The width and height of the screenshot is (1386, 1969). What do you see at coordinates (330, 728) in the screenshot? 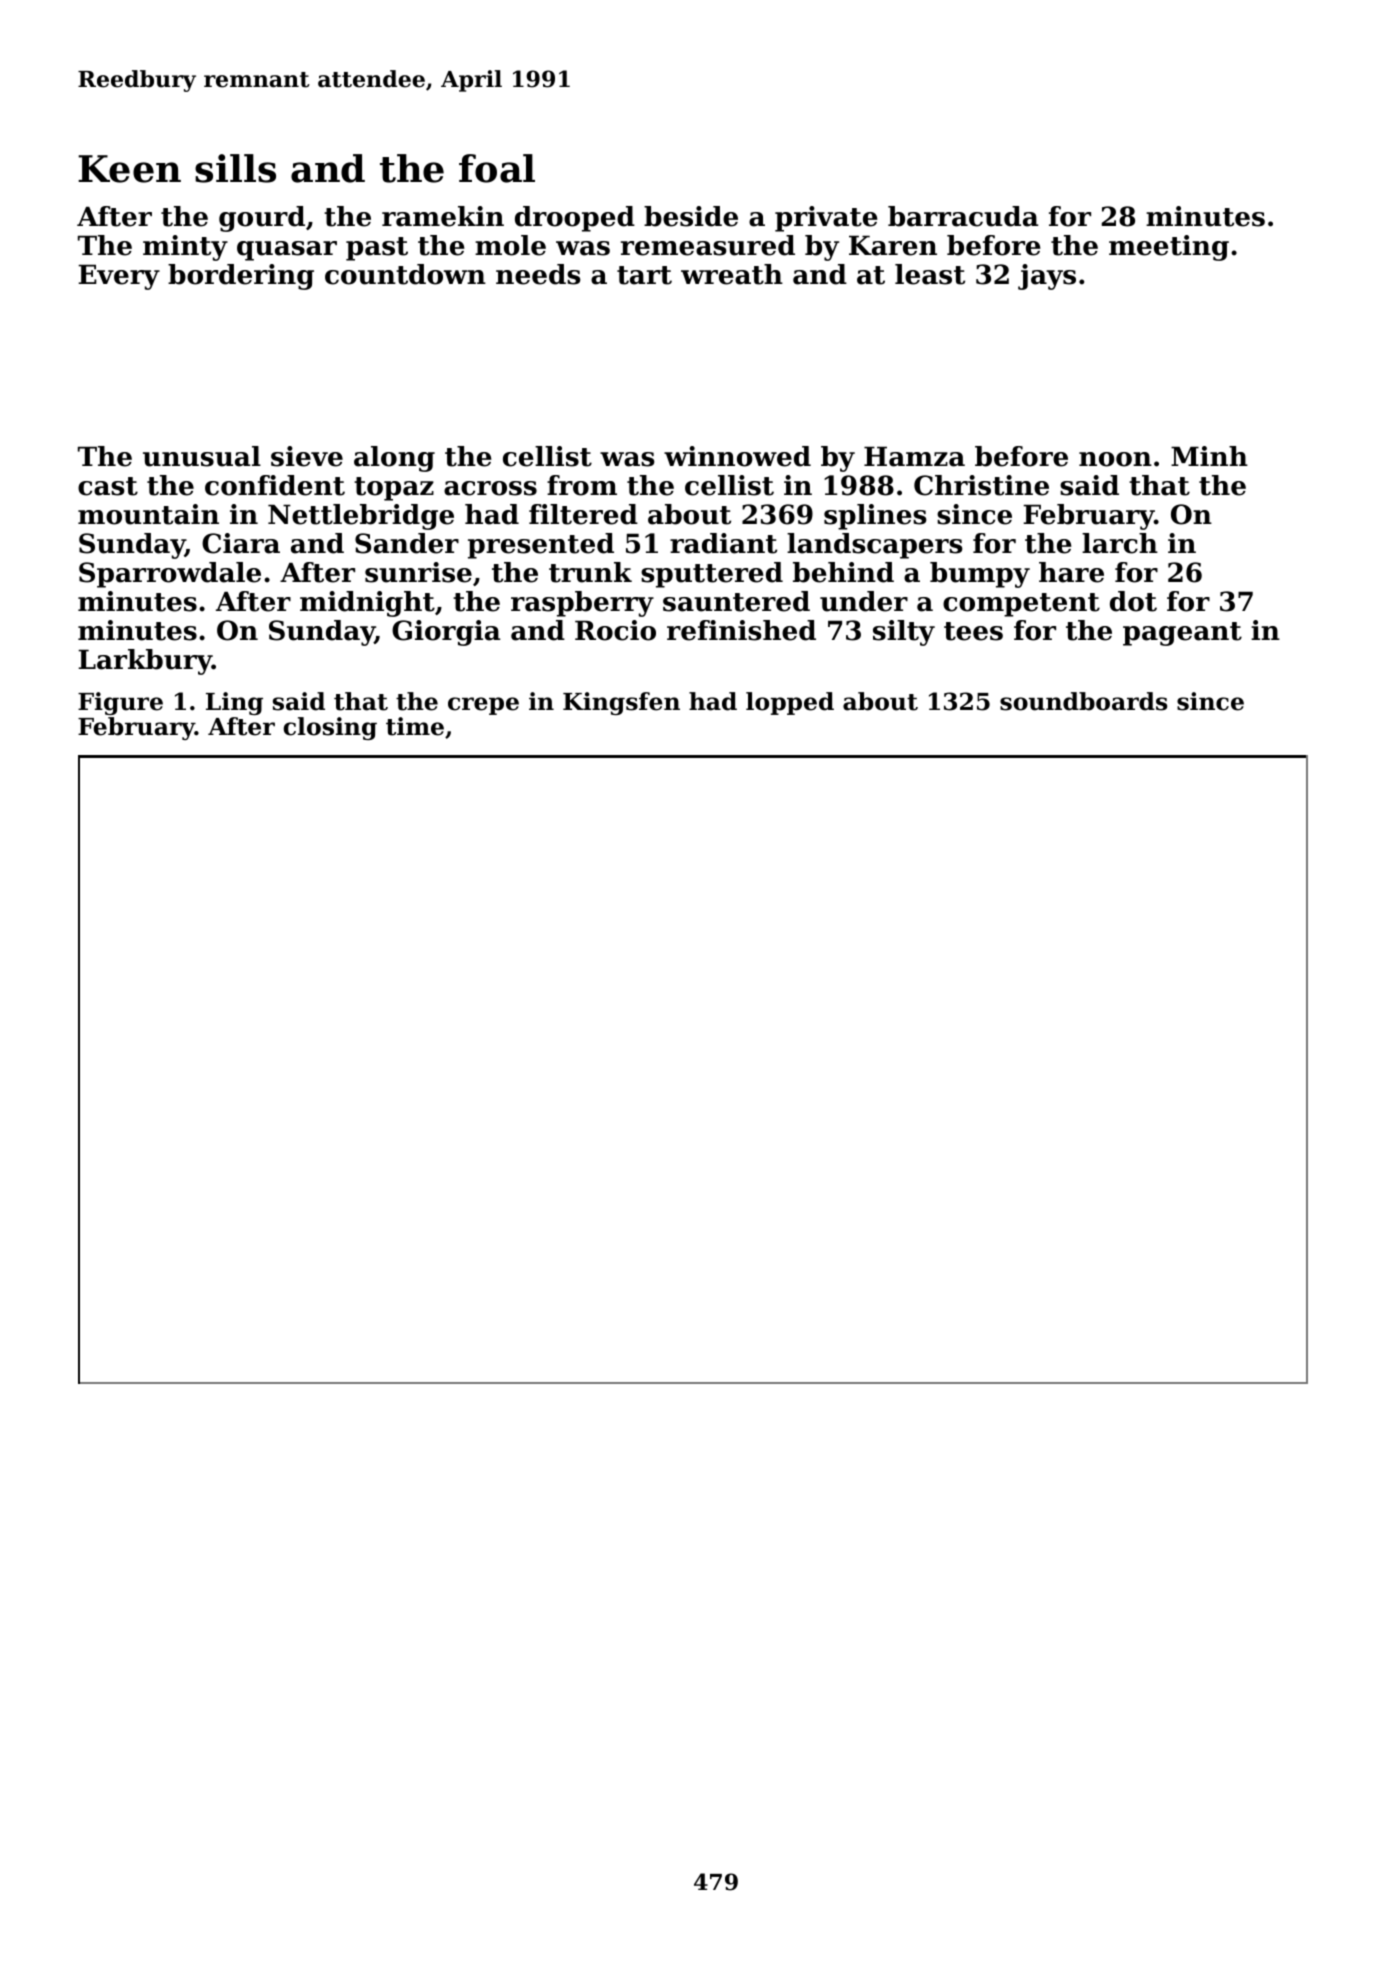
I see `closing` at bounding box center [330, 728].
